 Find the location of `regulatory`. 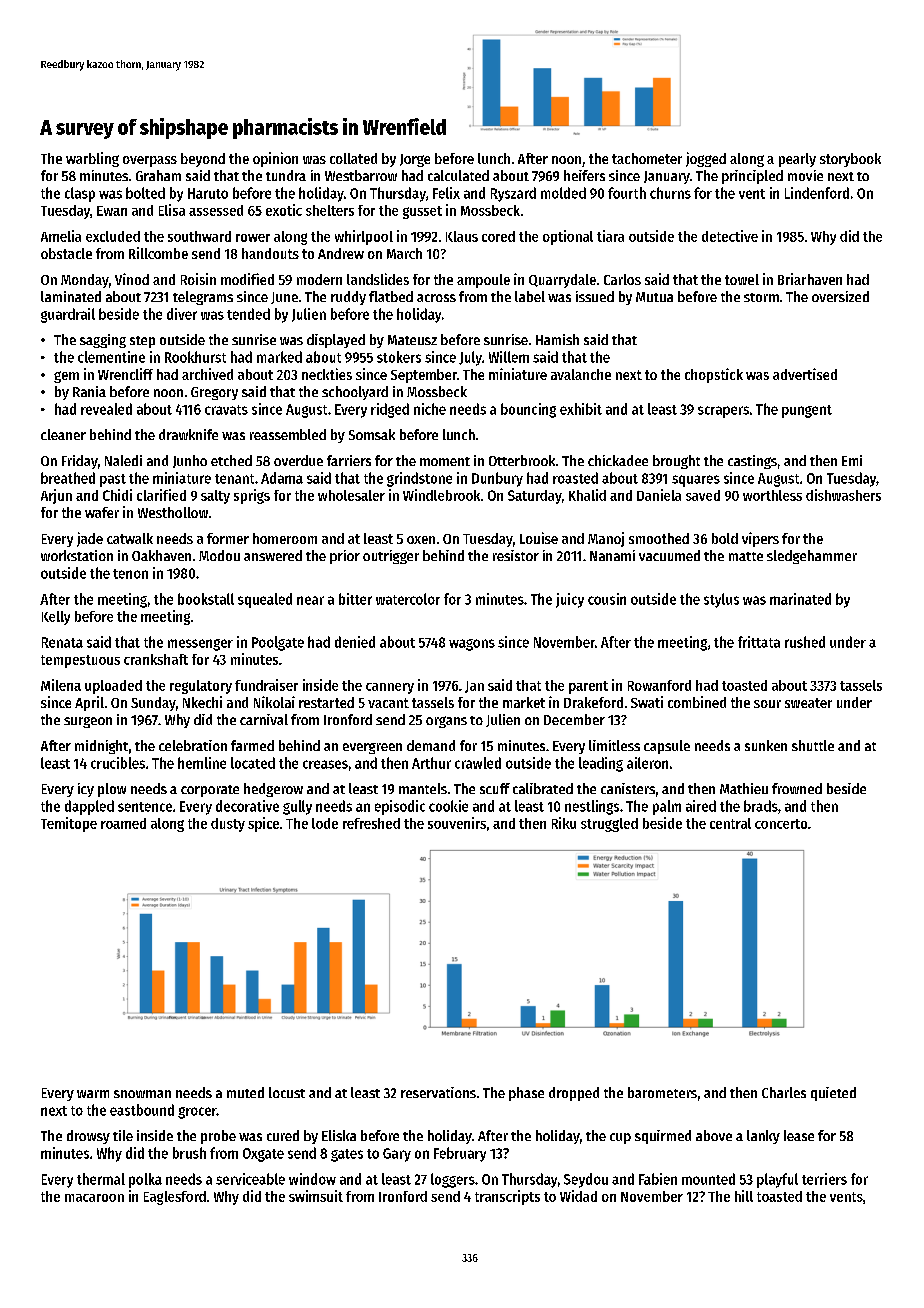

regulatory is located at coordinates (201, 687).
